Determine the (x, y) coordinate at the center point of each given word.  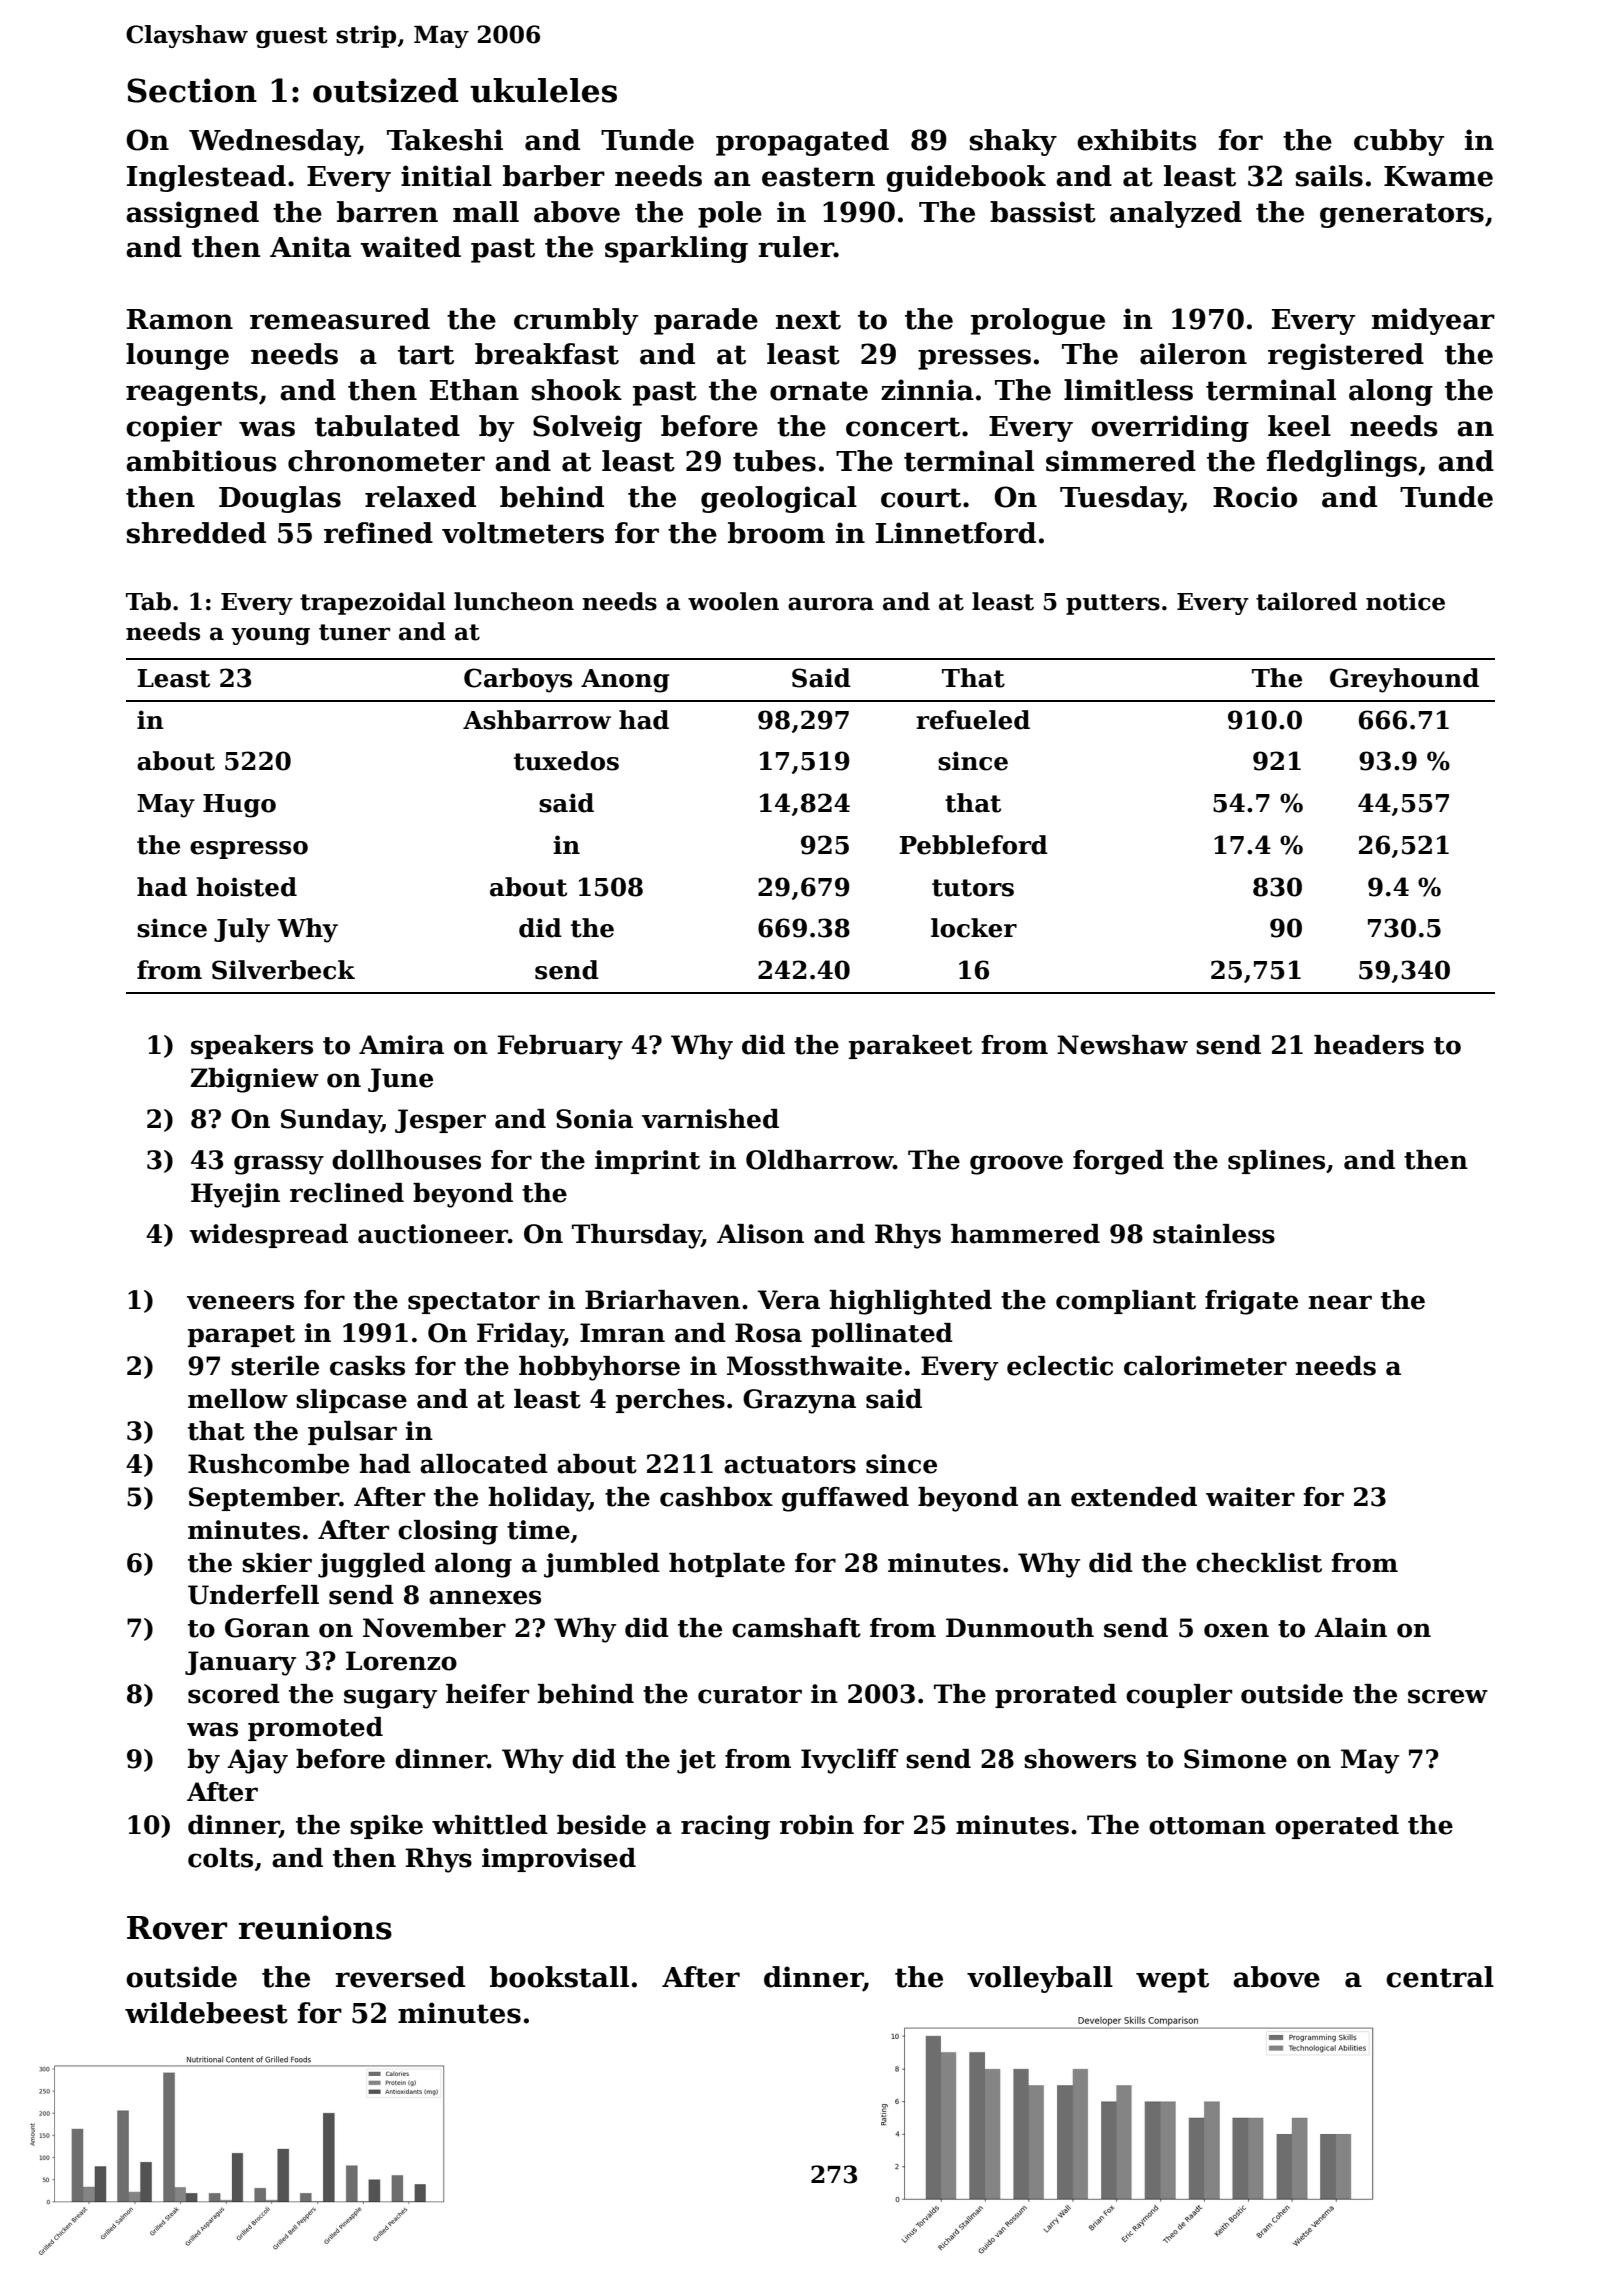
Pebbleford (973, 845)
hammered (1025, 1234)
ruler (796, 247)
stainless (1214, 1234)
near (1340, 1302)
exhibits (1137, 140)
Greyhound (1404, 680)
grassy (279, 1165)
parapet (241, 1336)
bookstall (559, 1977)
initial (446, 176)
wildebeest (206, 2013)
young (270, 636)
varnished (710, 1119)
